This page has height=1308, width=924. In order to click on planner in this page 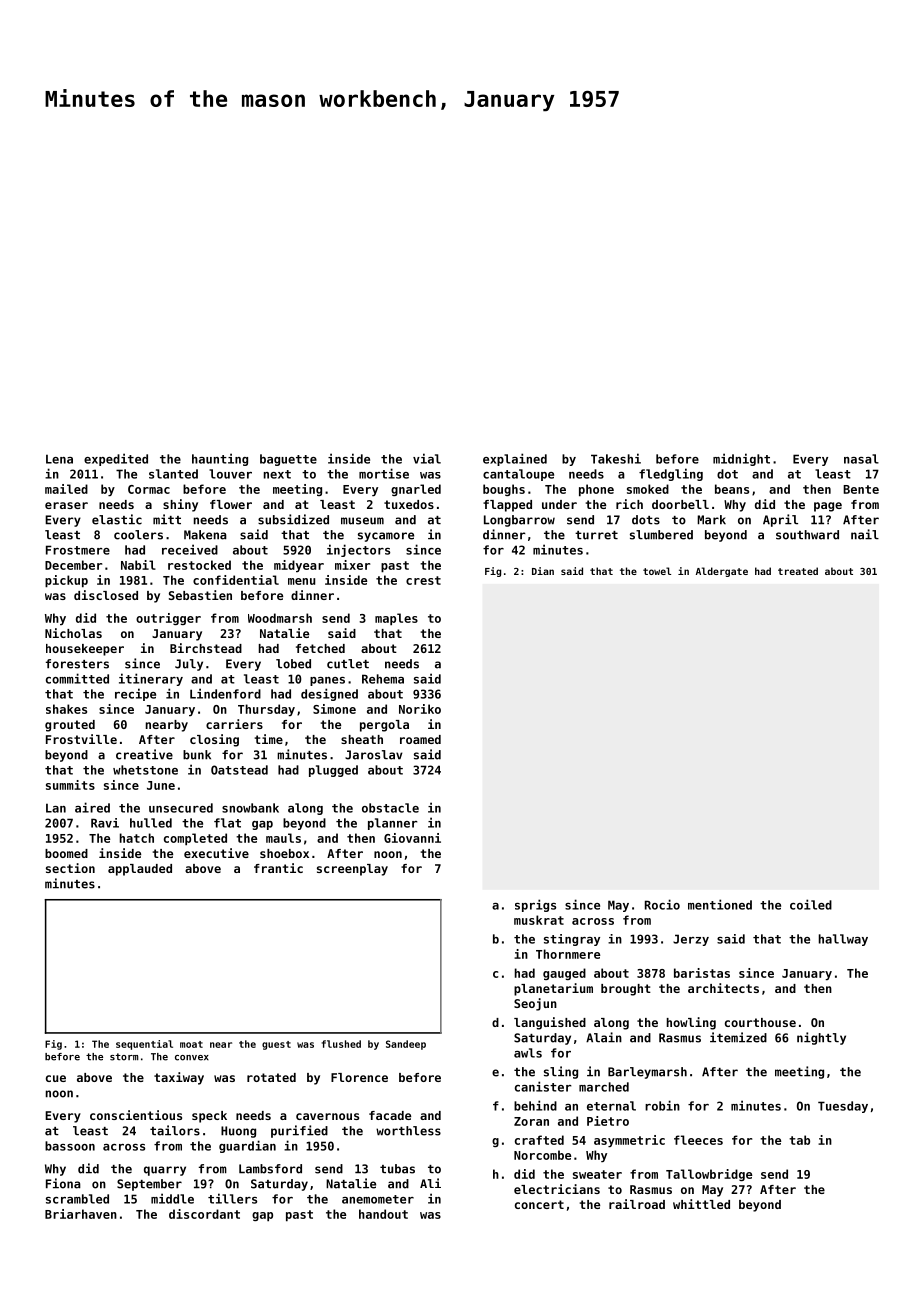, I will do `click(393, 824)`.
